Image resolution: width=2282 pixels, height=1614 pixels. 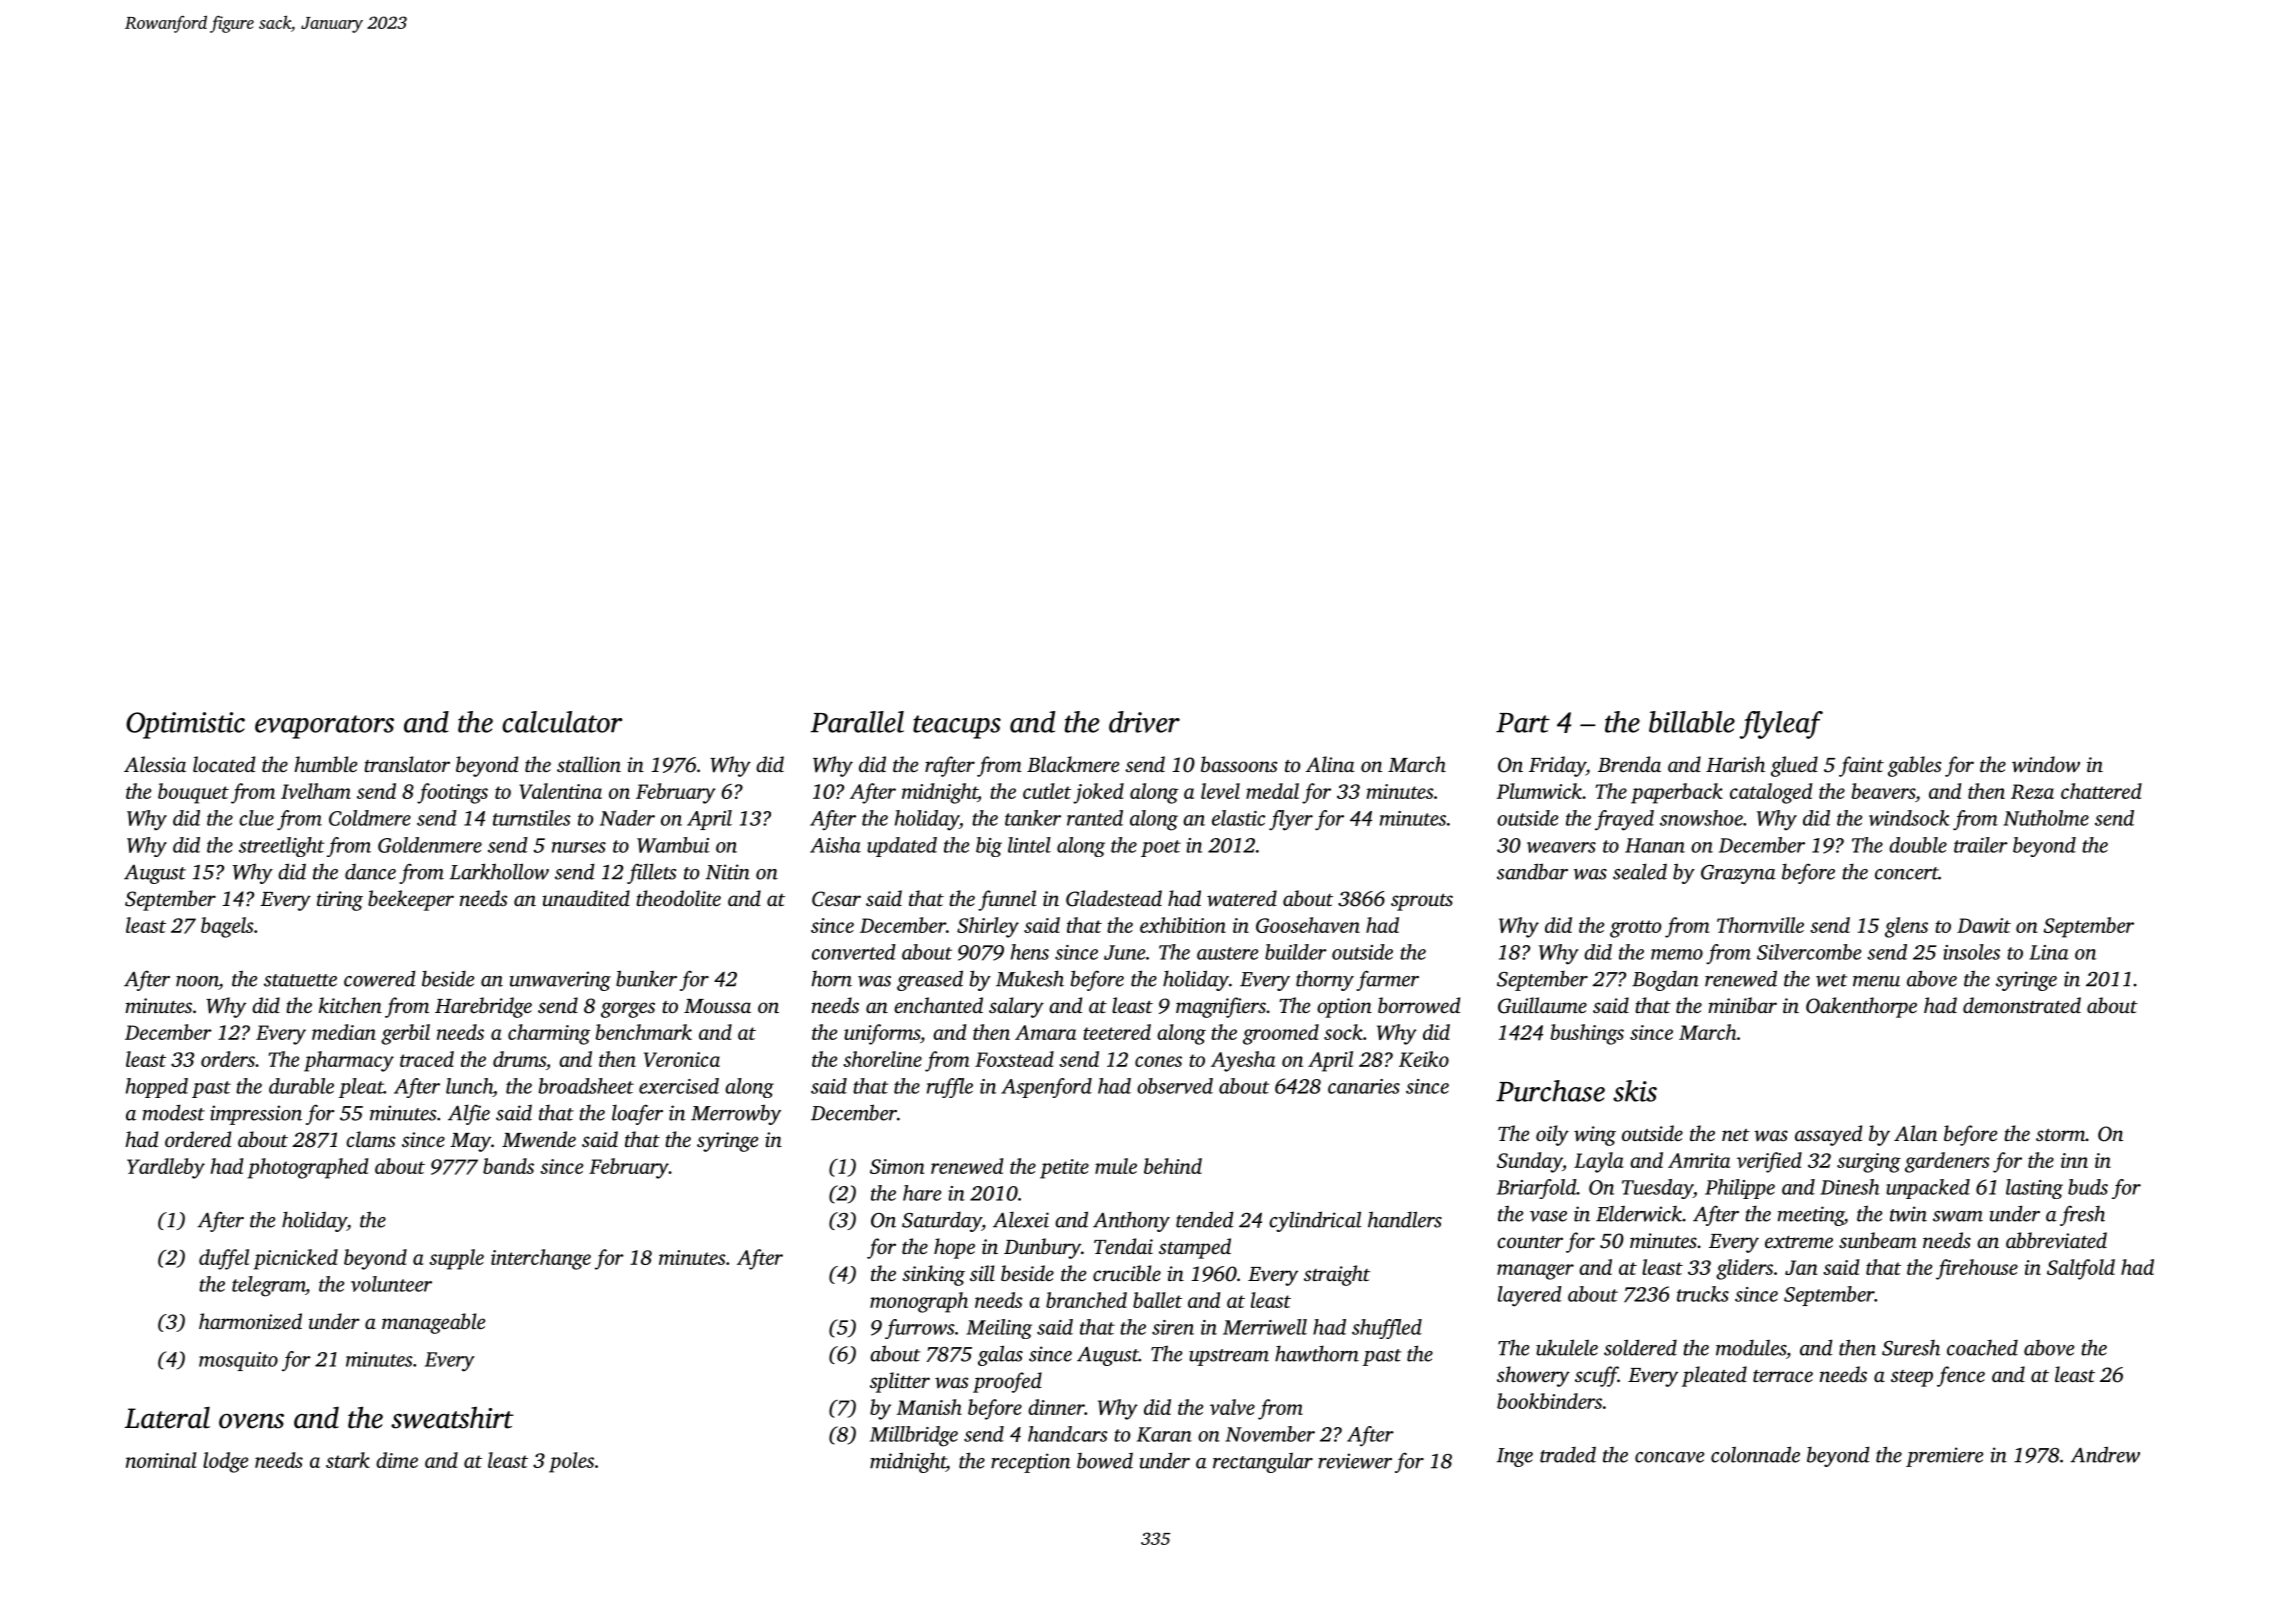 I want to click on skis, so click(x=1635, y=1091).
